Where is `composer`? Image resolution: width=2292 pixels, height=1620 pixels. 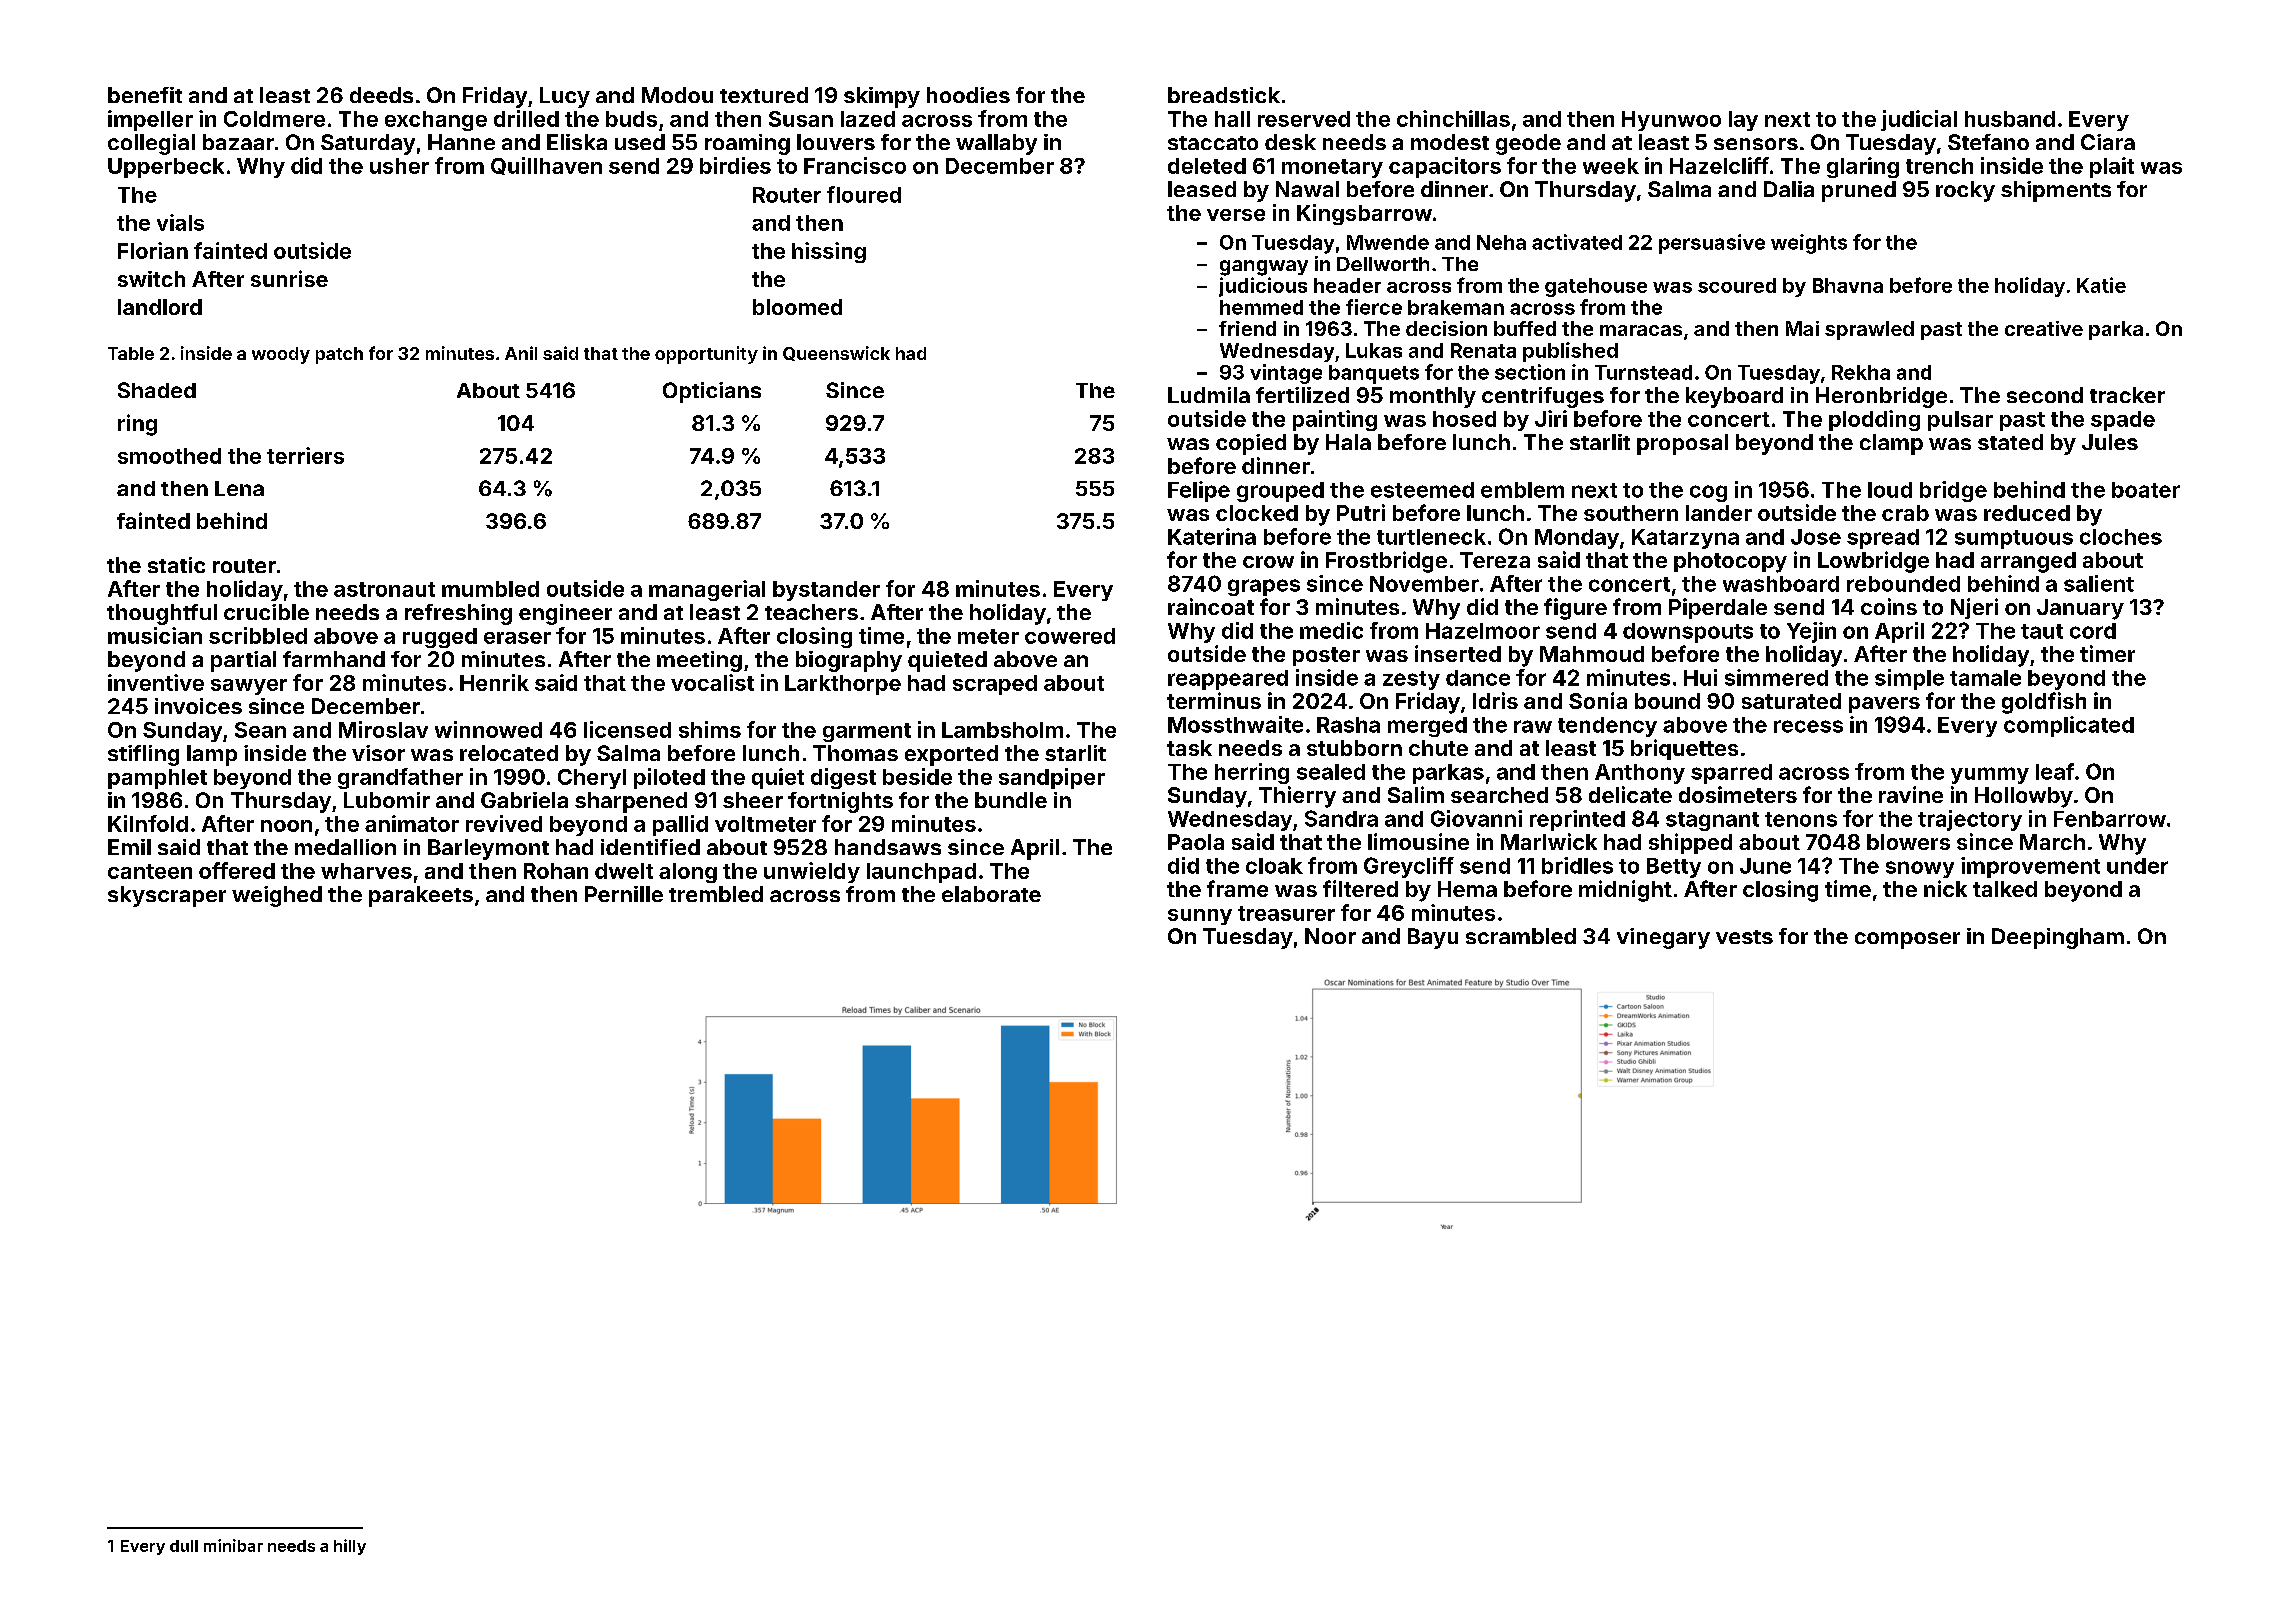
composer is located at coordinates (1907, 940).
